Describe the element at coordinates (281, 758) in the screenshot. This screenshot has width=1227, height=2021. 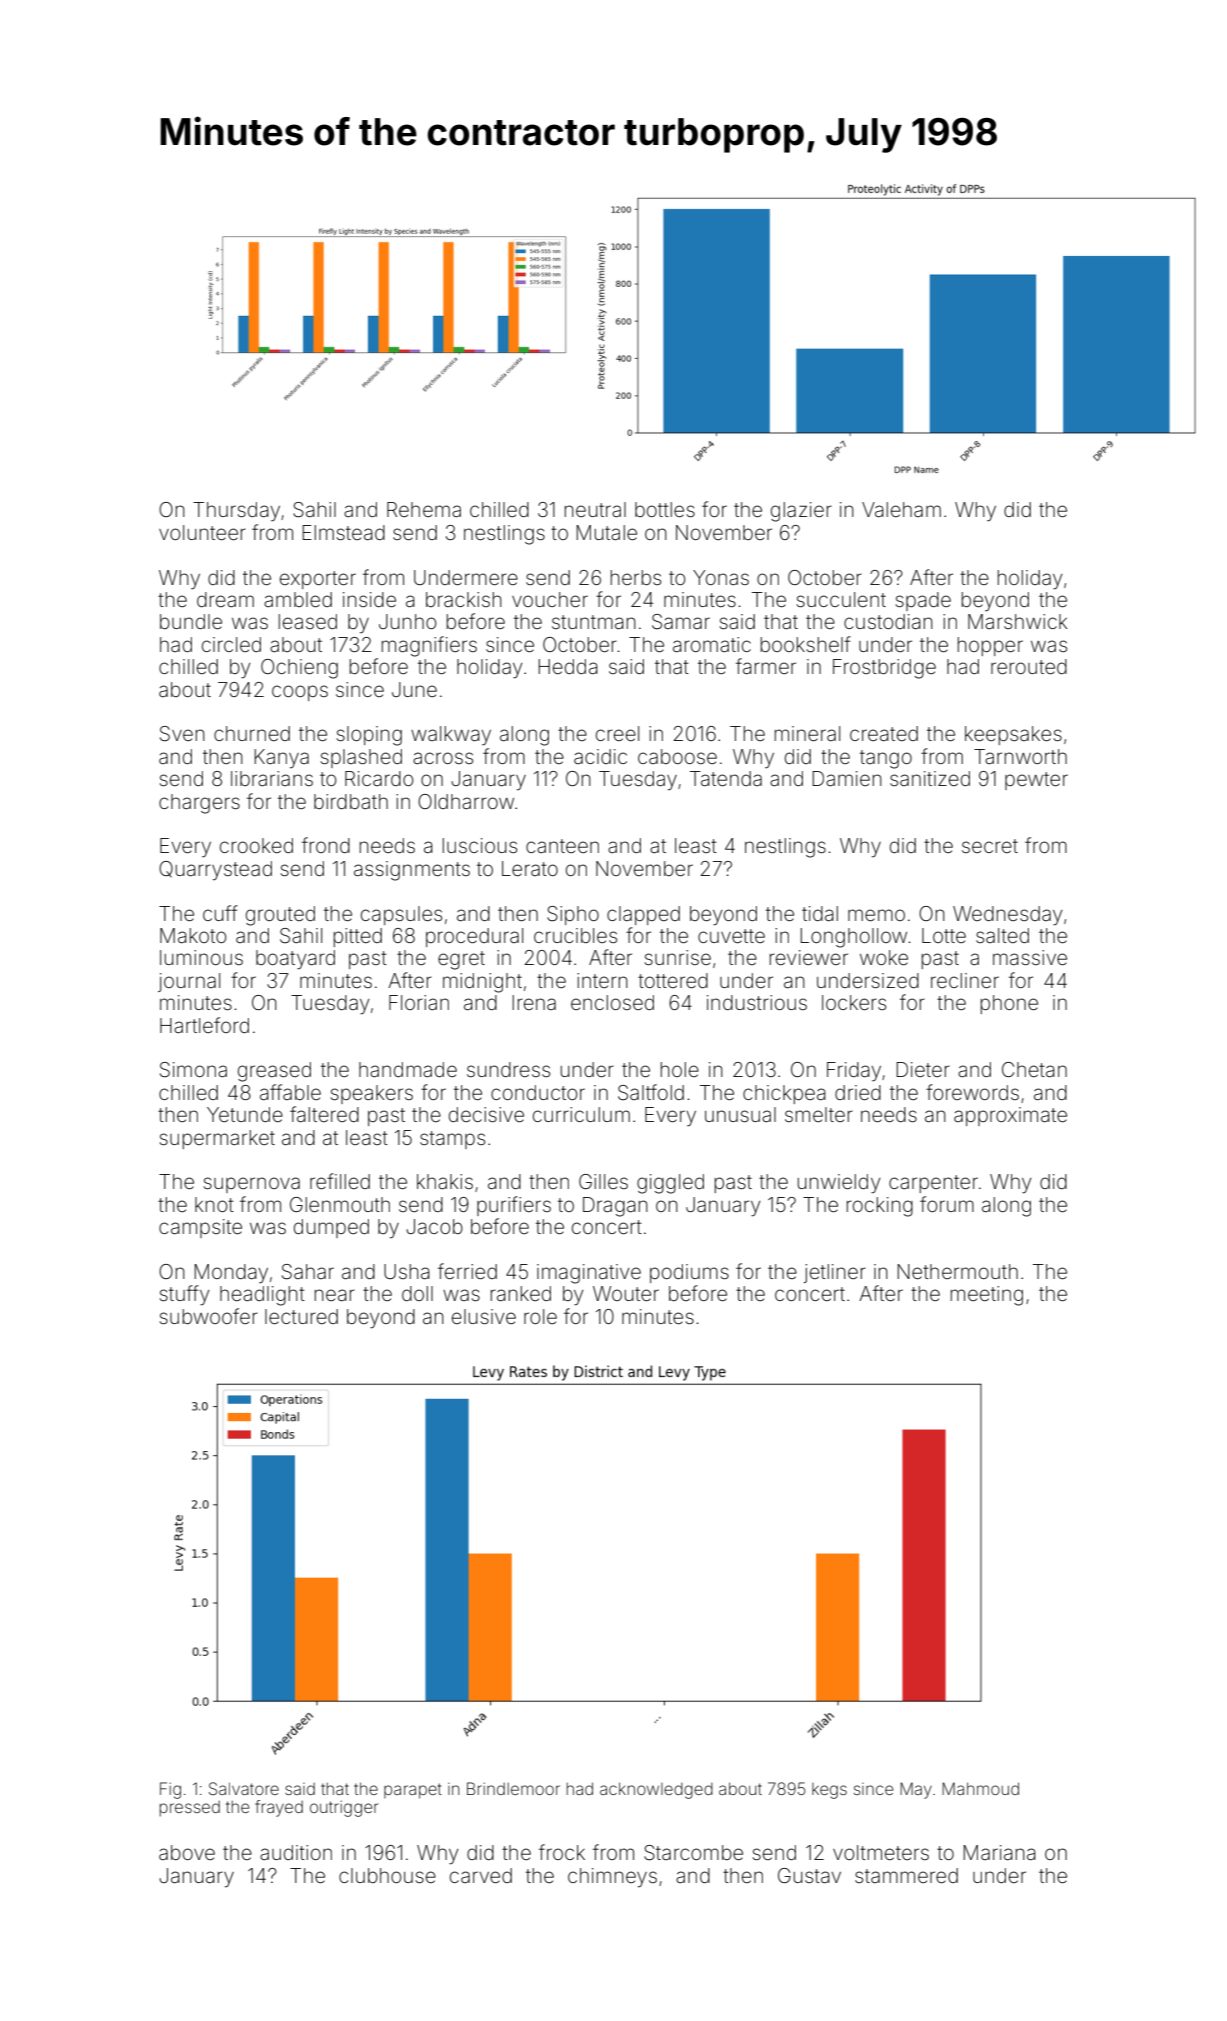
I see `Kanya` at that location.
